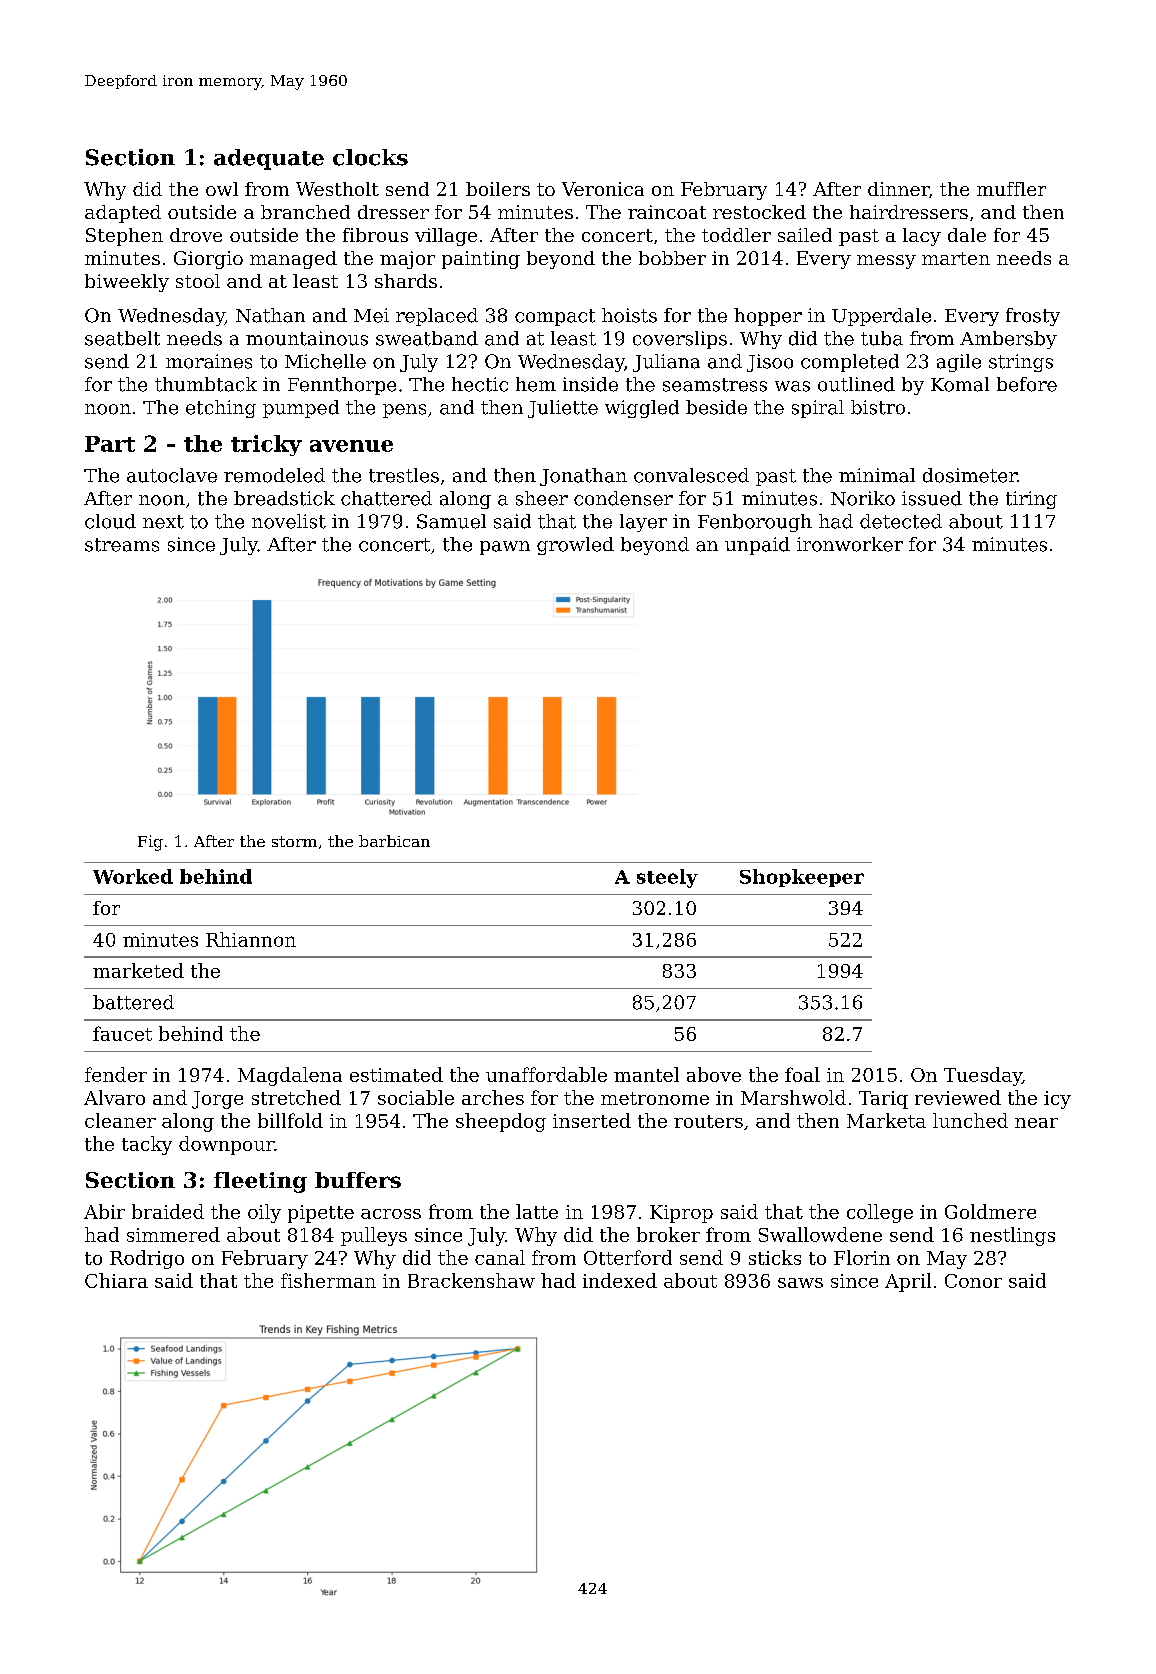 The width and height of the screenshot is (1156, 1674). What do you see at coordinates (451, 521) in the screenshot?
I see `Samuel` at bounding box center [451, 521].
